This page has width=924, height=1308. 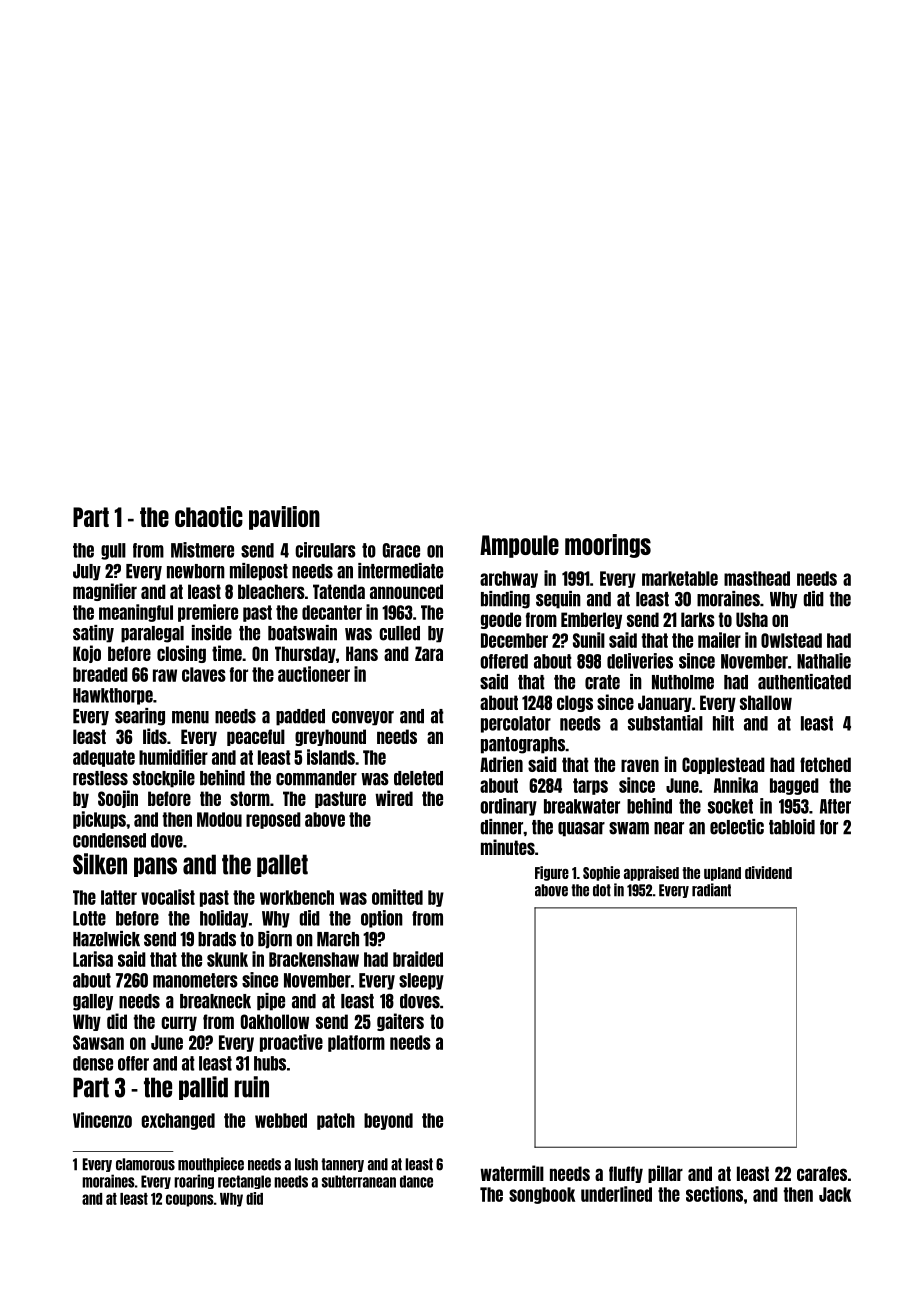 I want to click on Owlstead, so click(x=791, y=640).
